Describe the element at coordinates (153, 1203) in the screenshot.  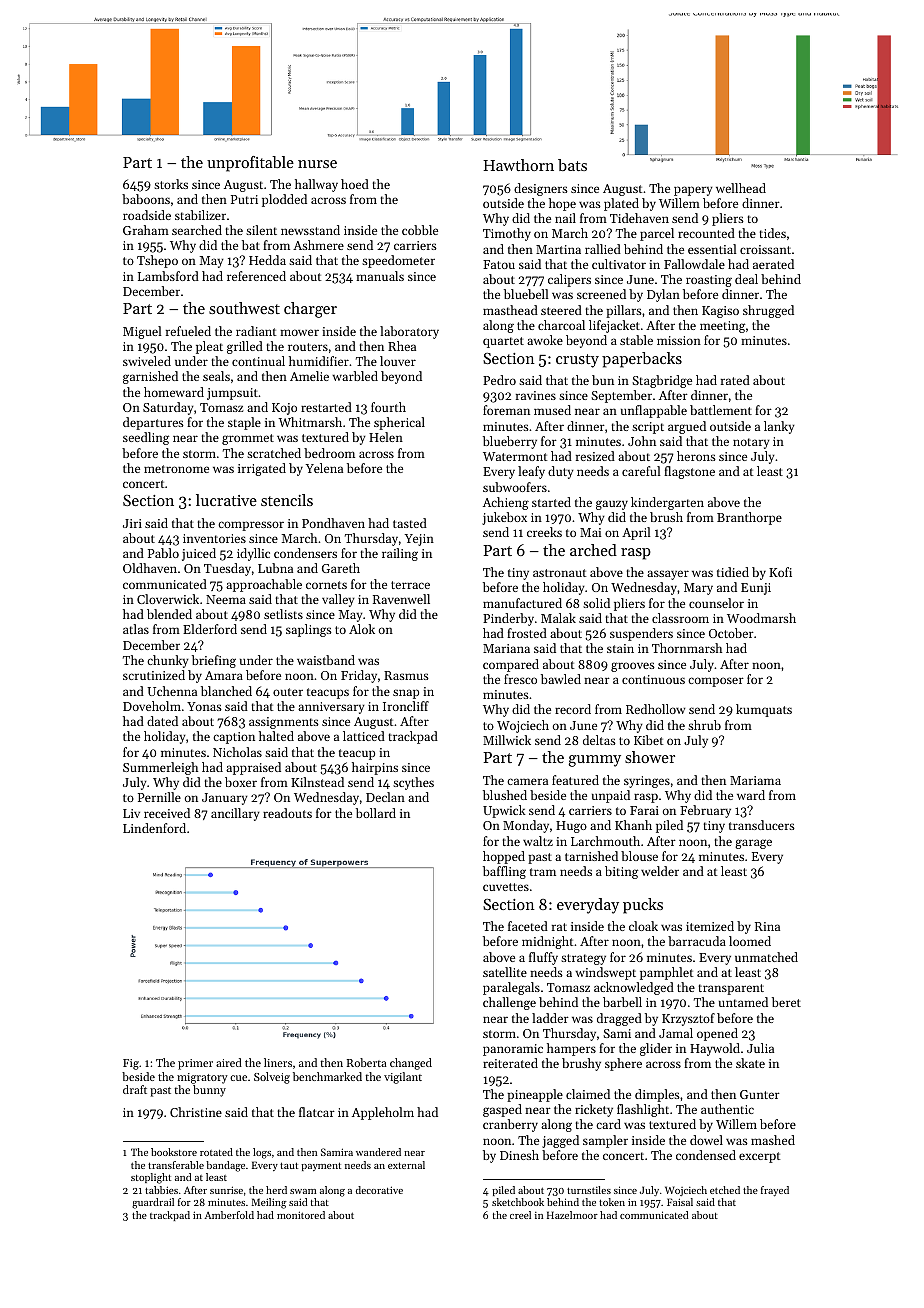
I see `guardrail` at that location.
